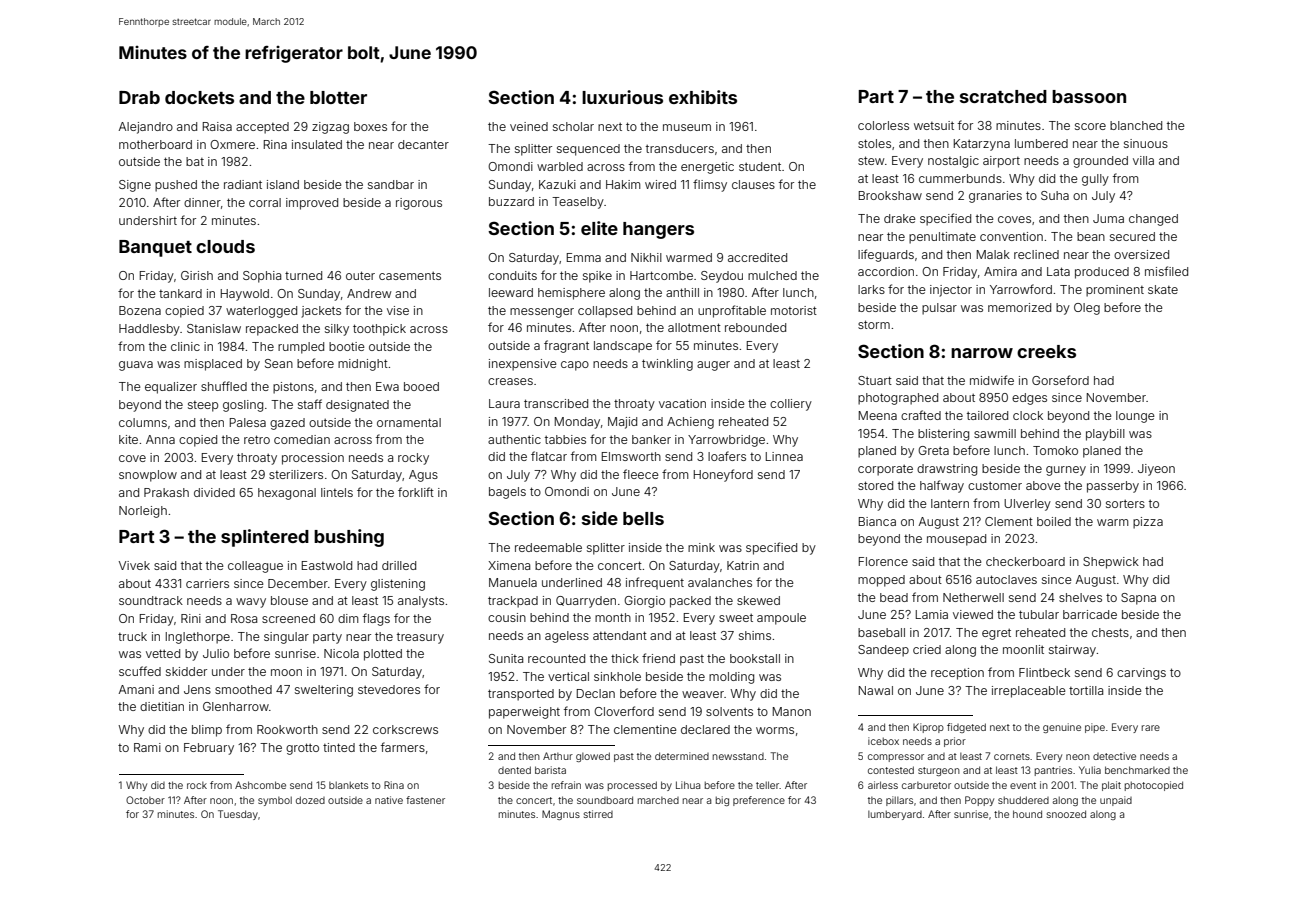 This screenshot has height=924, width=1308. I want to click on luxurious, so click(622, 97).
